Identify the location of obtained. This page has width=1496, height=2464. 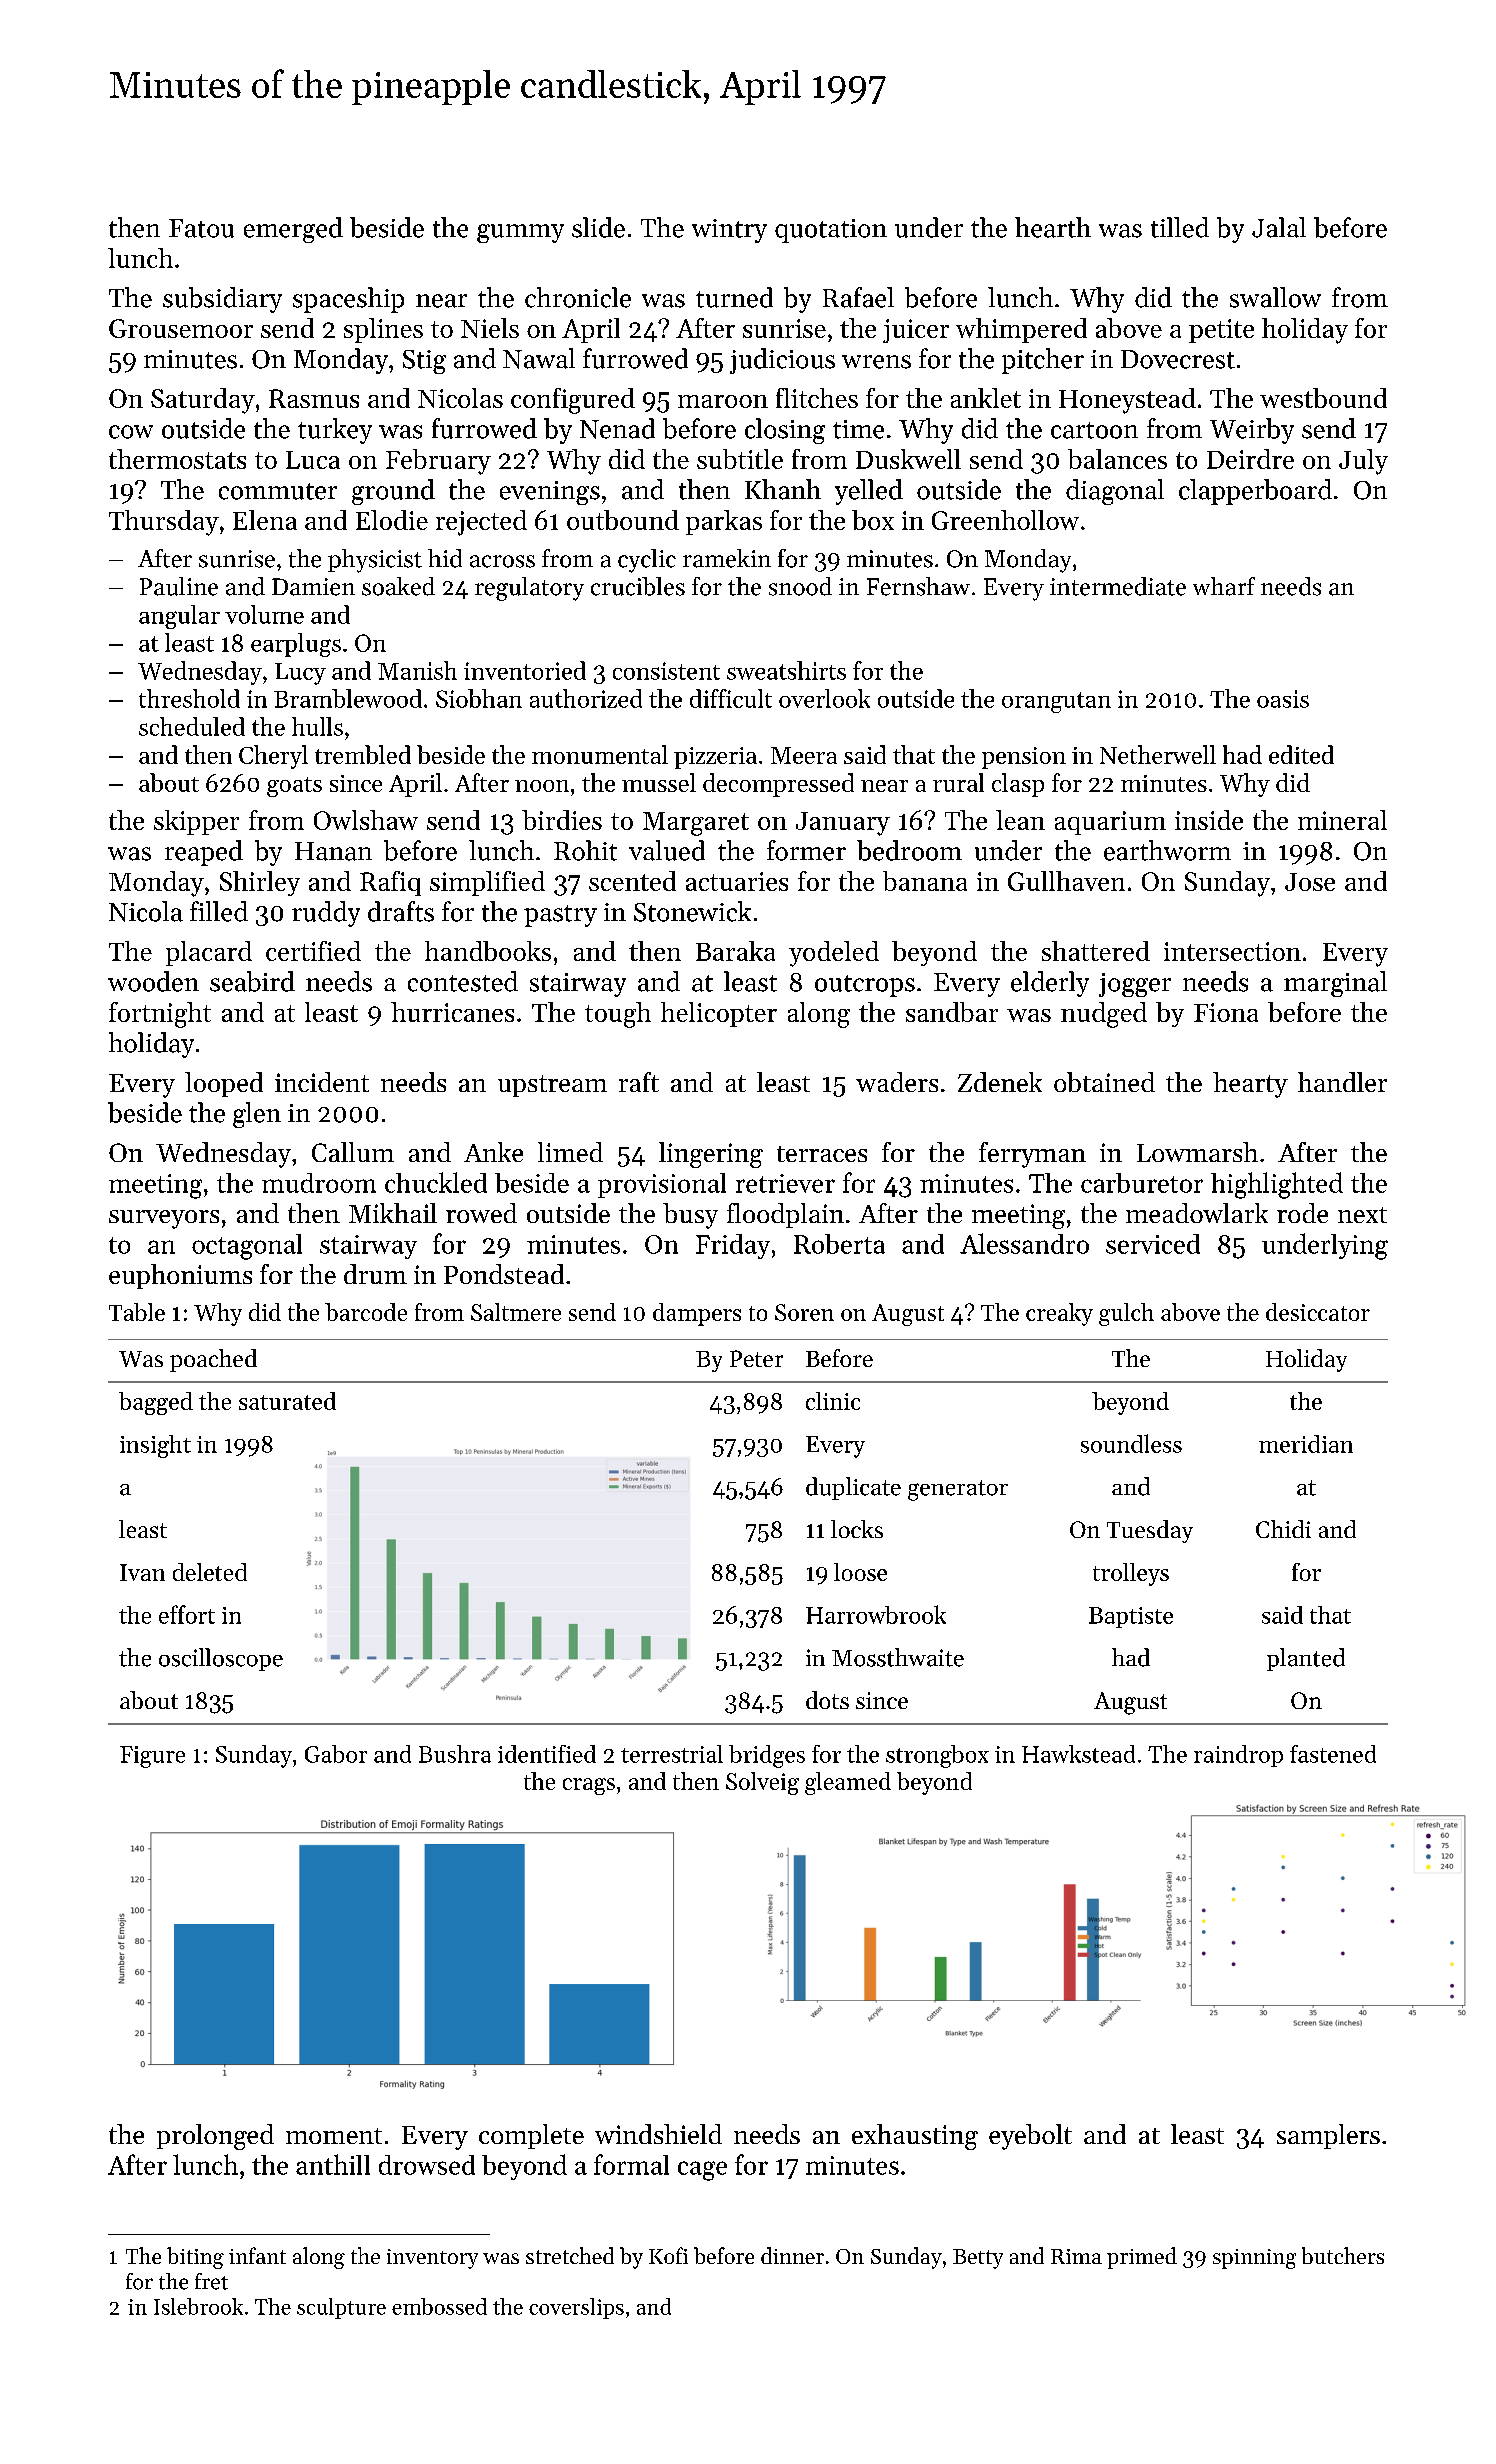
(1104, 1082).
